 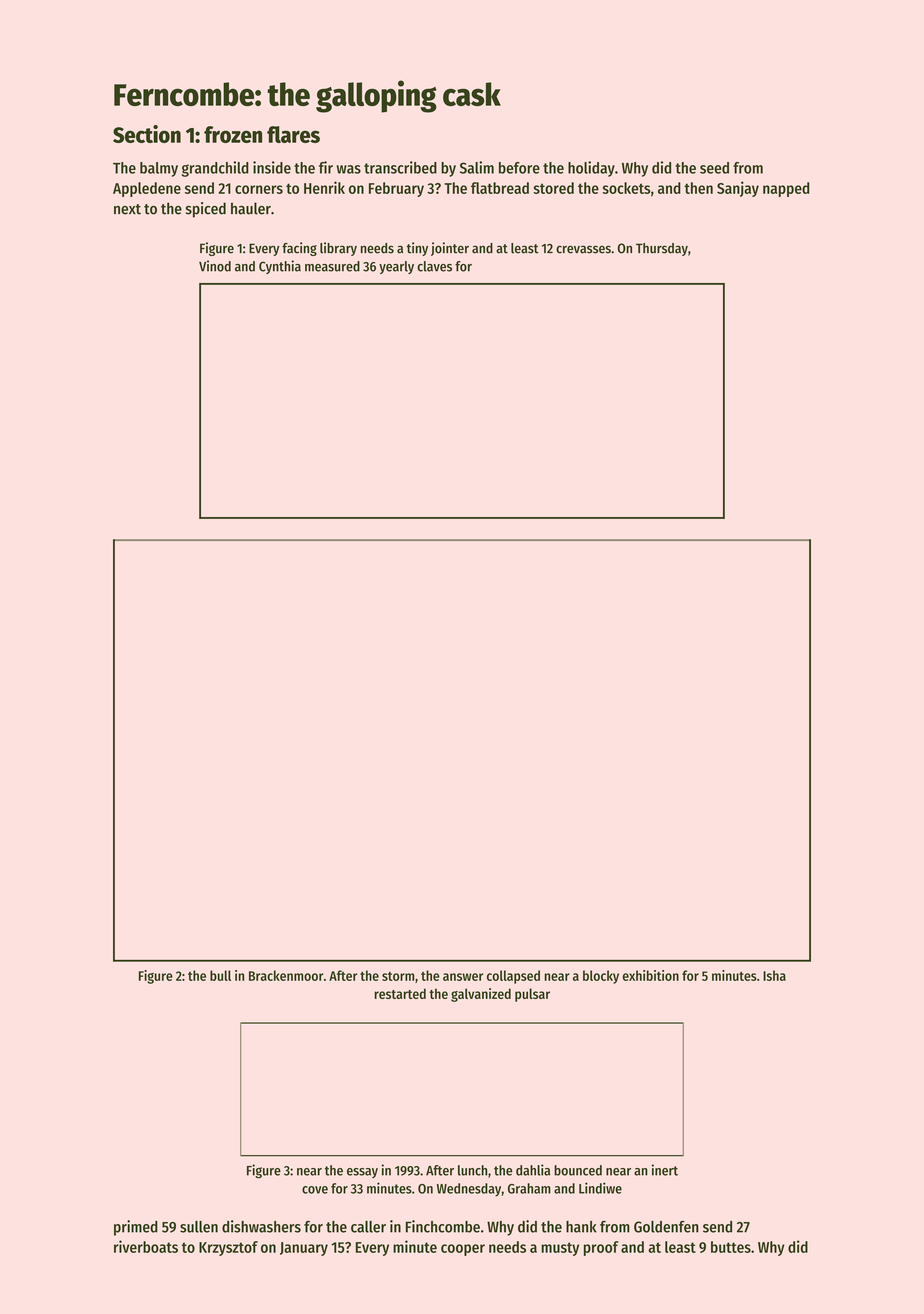 What do you see at coordinates (220, 975) in the image?
I see `bull` at bounding box center [220, 975].
